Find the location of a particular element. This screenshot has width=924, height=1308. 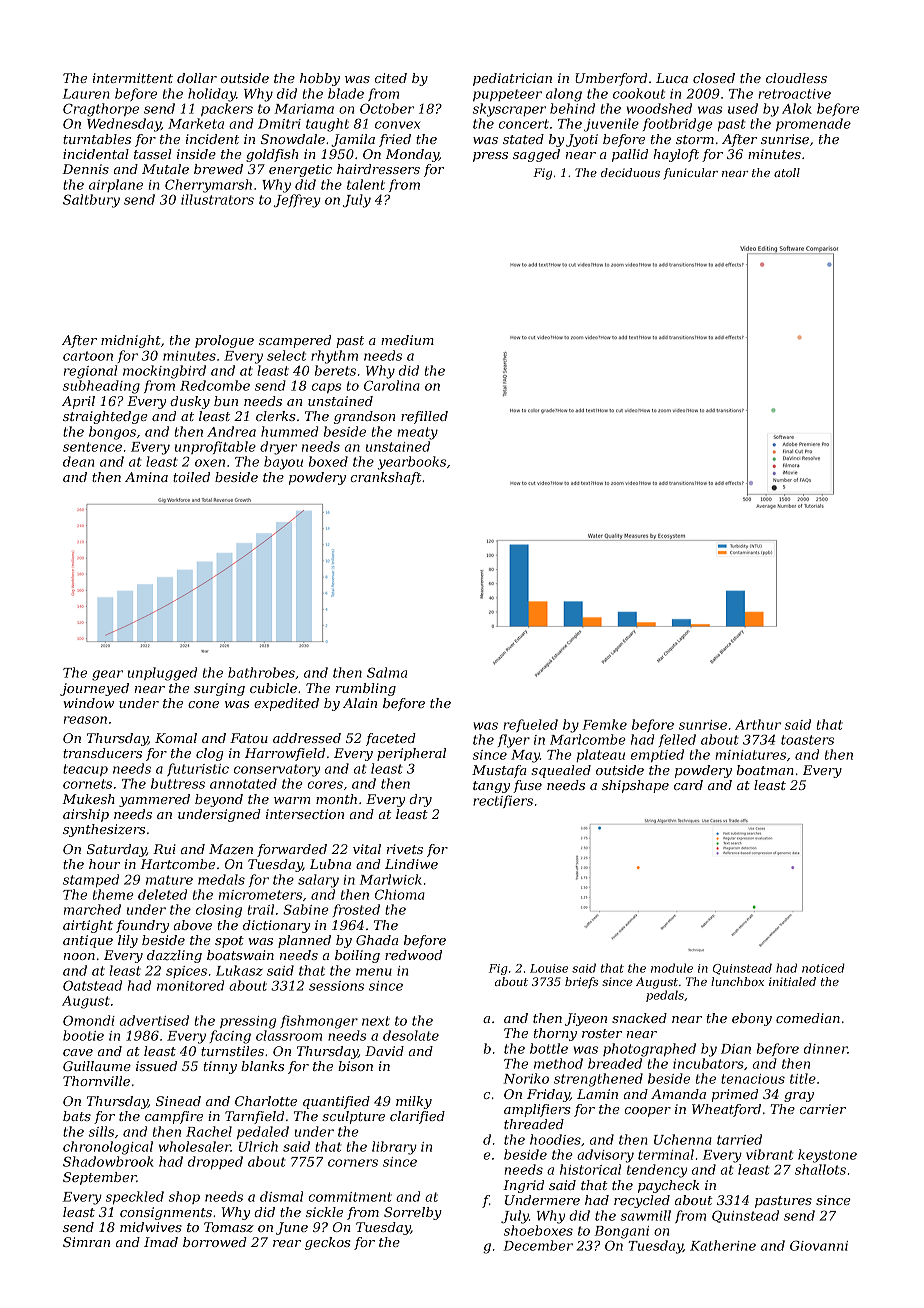

shoeboxes is located at coordinates (538, 1230).
